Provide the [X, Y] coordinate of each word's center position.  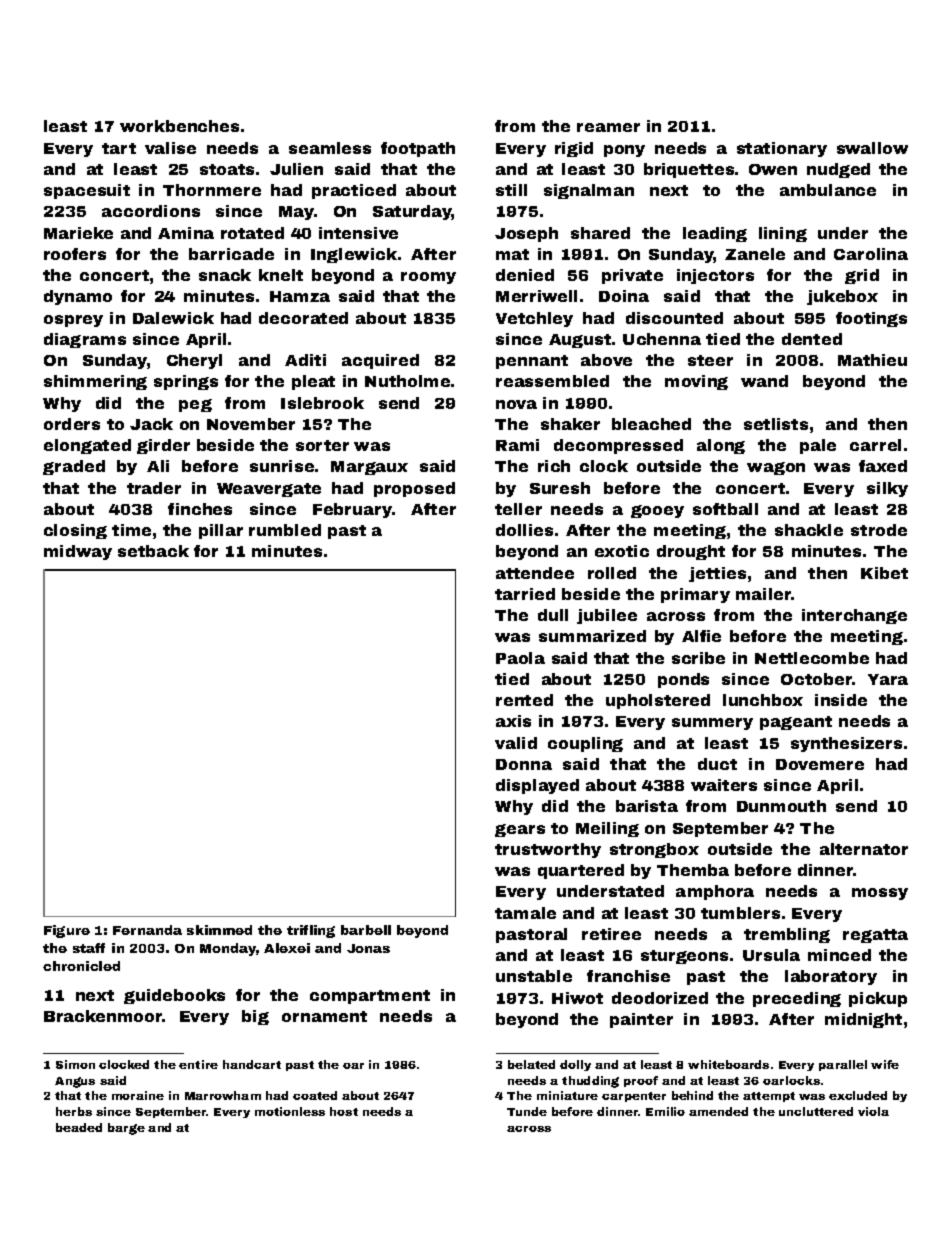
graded [74, 467]
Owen [773, 169]
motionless [290, 1111]
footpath [418, 149]
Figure [67, 931]
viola [873, 1111]
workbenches [179, 126]
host [344, 1111]
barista [647, 806]
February [352, 510]
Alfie [701, 636]
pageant [796, 723]
